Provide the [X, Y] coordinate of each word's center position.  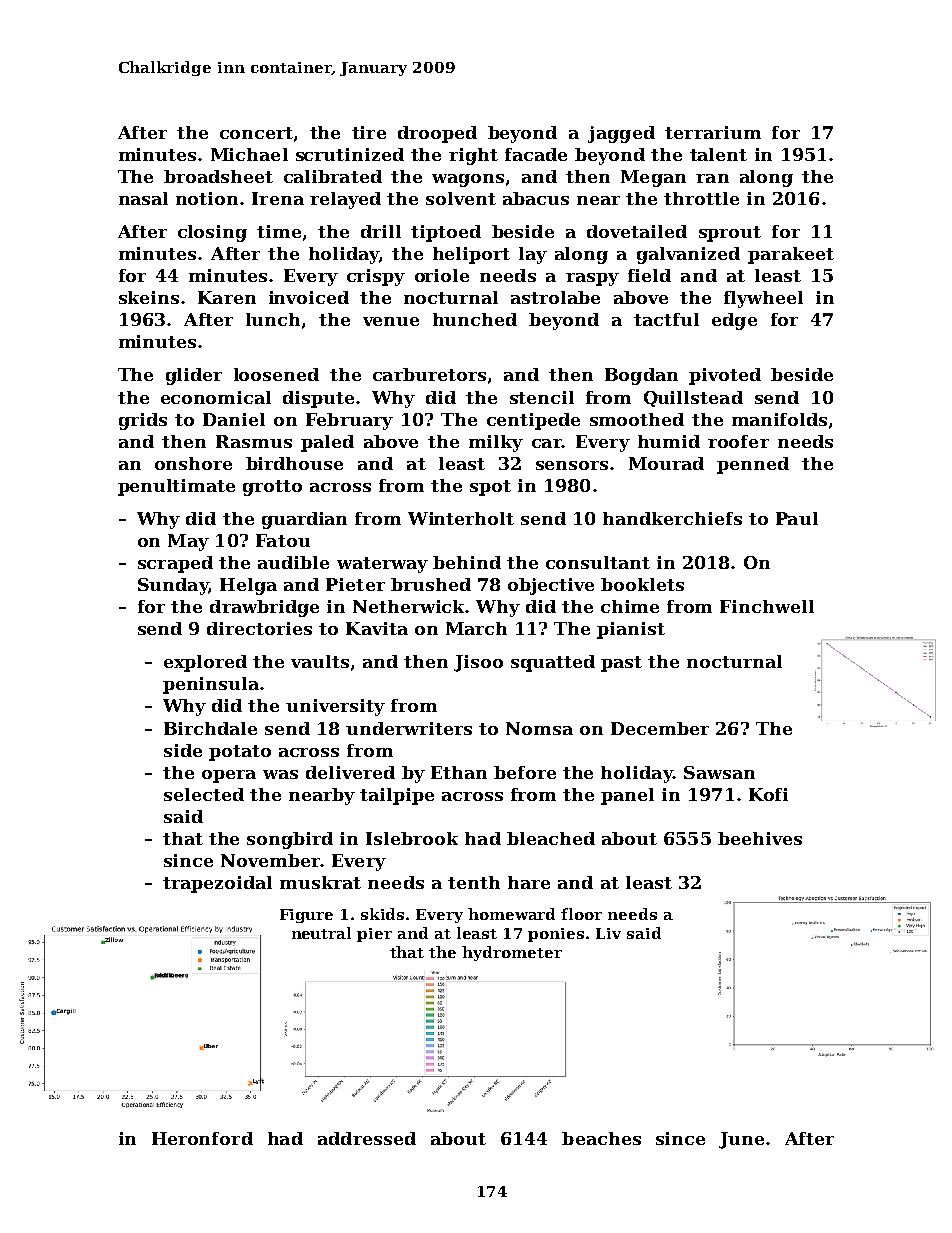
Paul [797, 518]
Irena [278, 198]
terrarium [713, 132]
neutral [321, 933]
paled [327, 443]
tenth [474, 882]
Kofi [768, 794]
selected [204, 794]
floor [581, 914]
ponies [556, 935]
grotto [272, 488]
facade [536, 154]
